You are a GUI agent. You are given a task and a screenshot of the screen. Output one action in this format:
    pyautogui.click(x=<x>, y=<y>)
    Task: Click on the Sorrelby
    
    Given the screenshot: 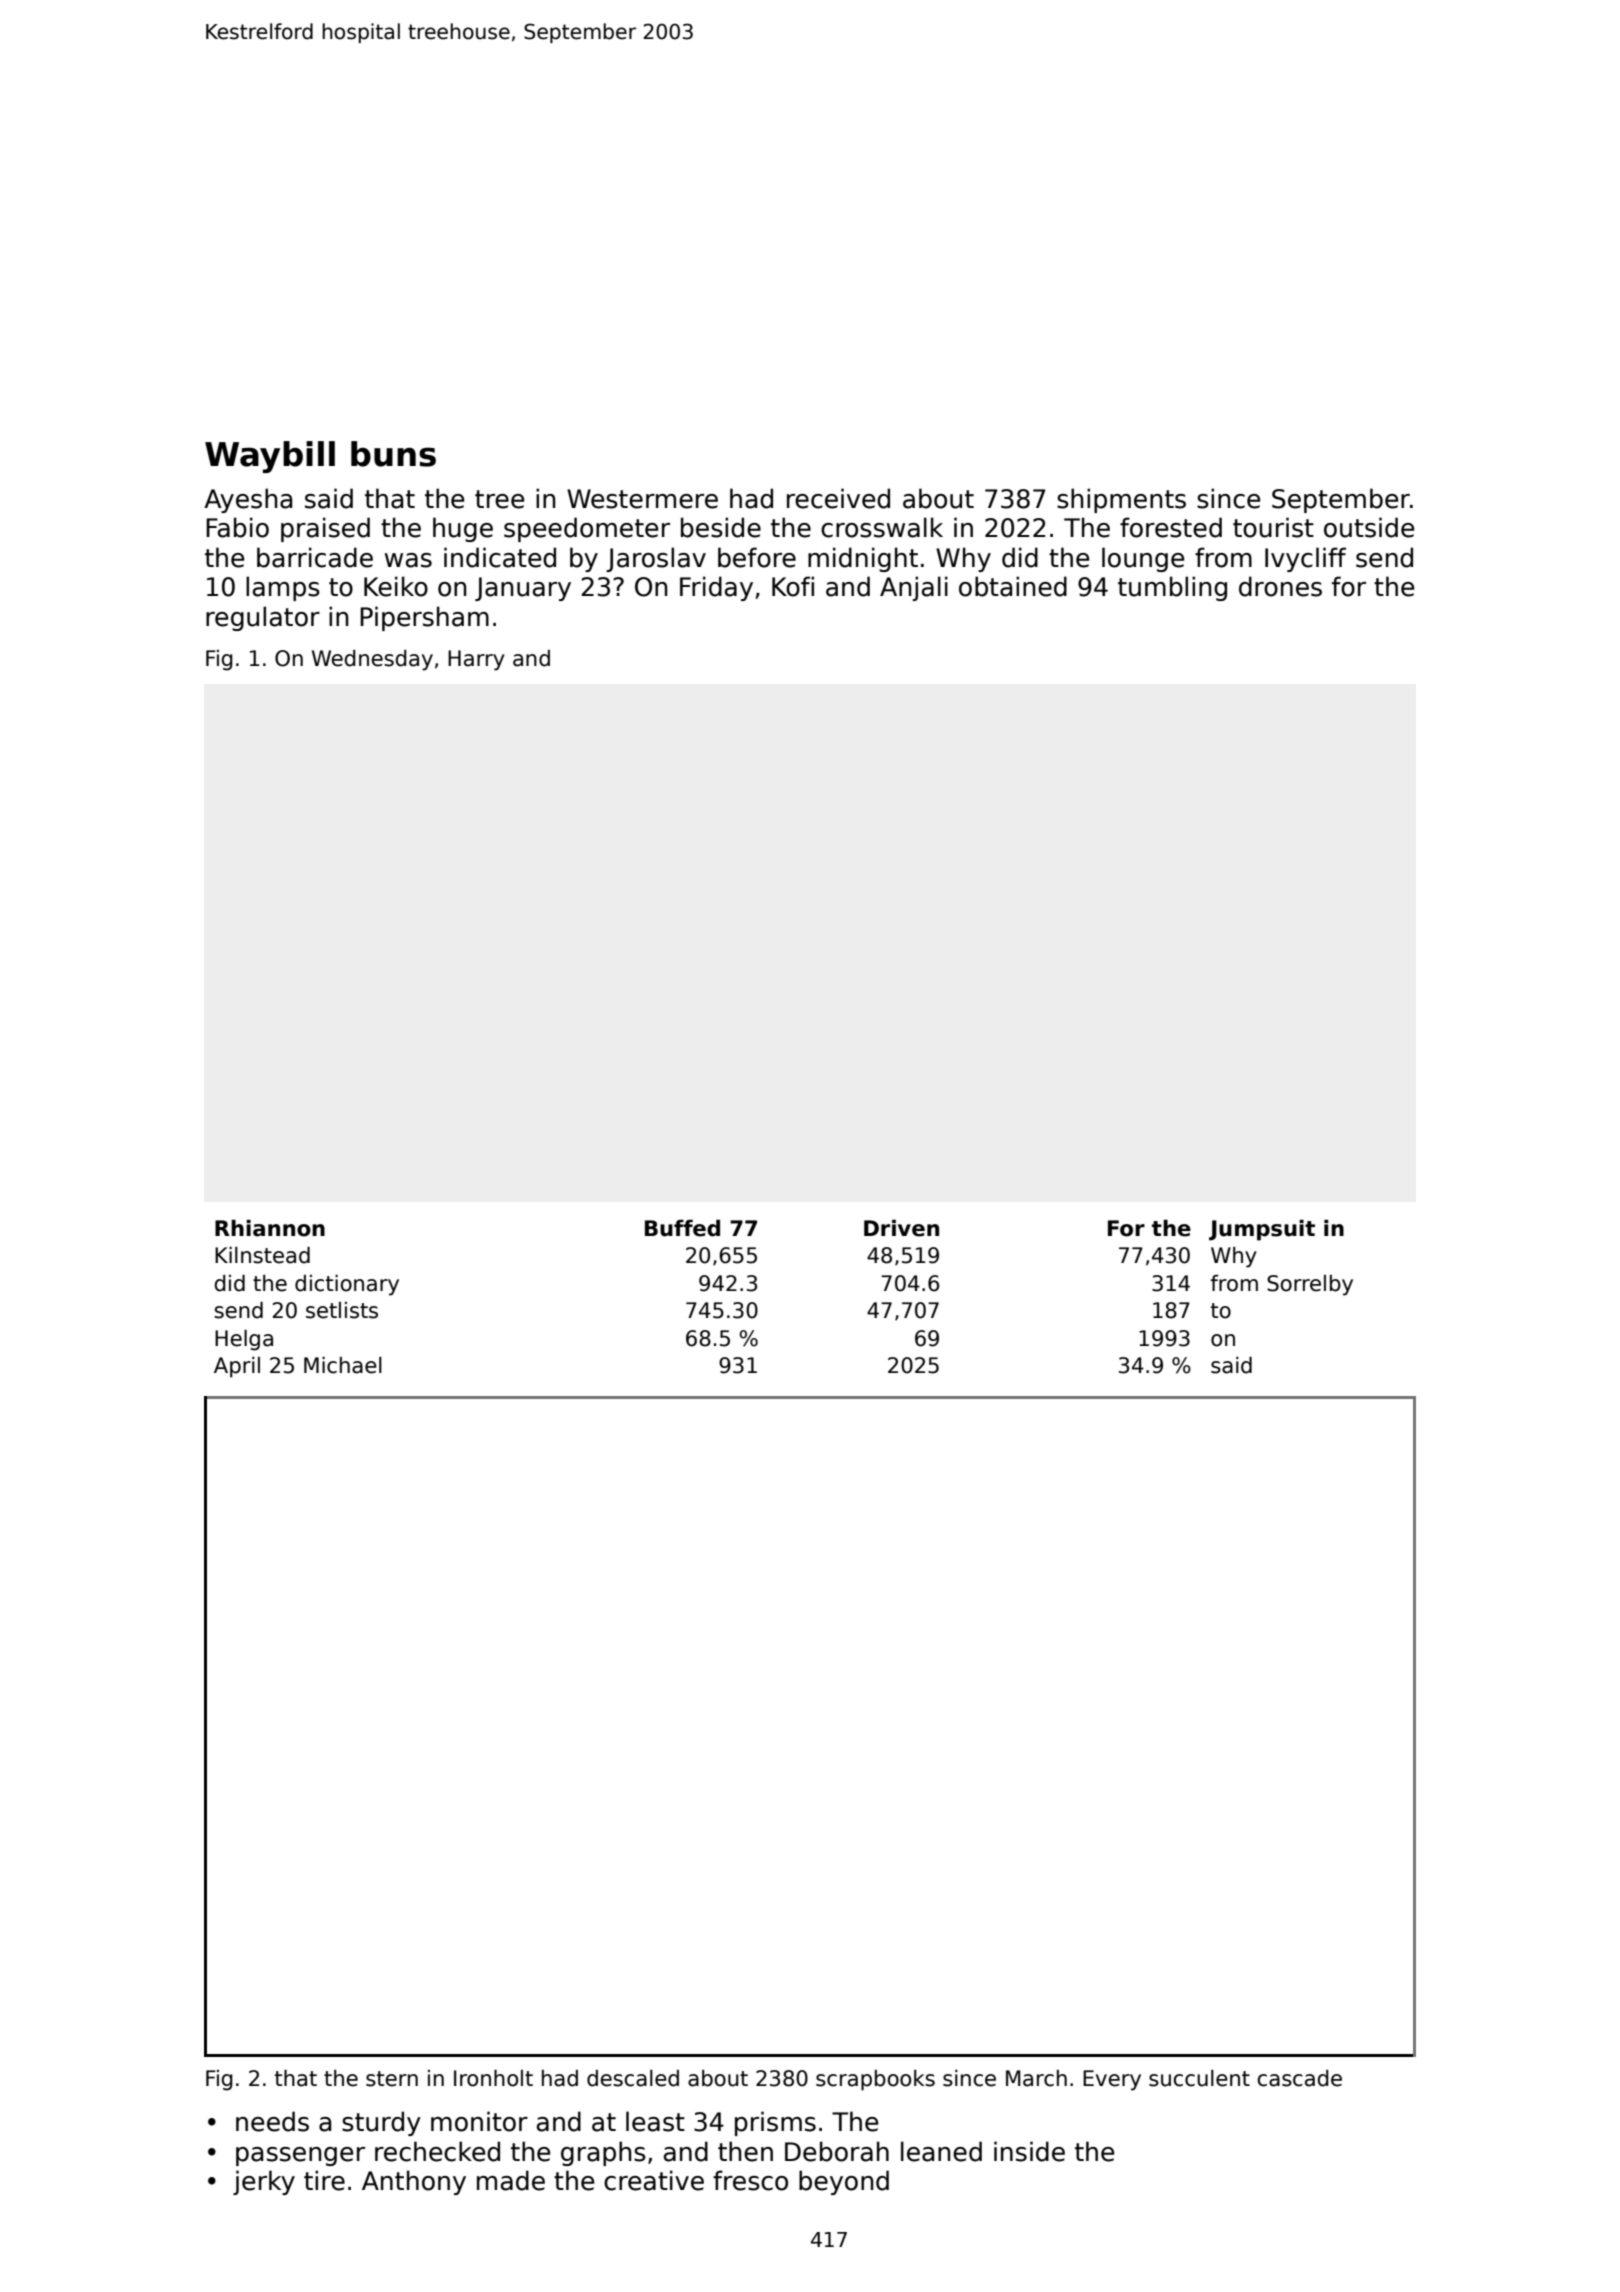 What is the action you would take?
    pyautogui.click(x=1310, y=1285)
